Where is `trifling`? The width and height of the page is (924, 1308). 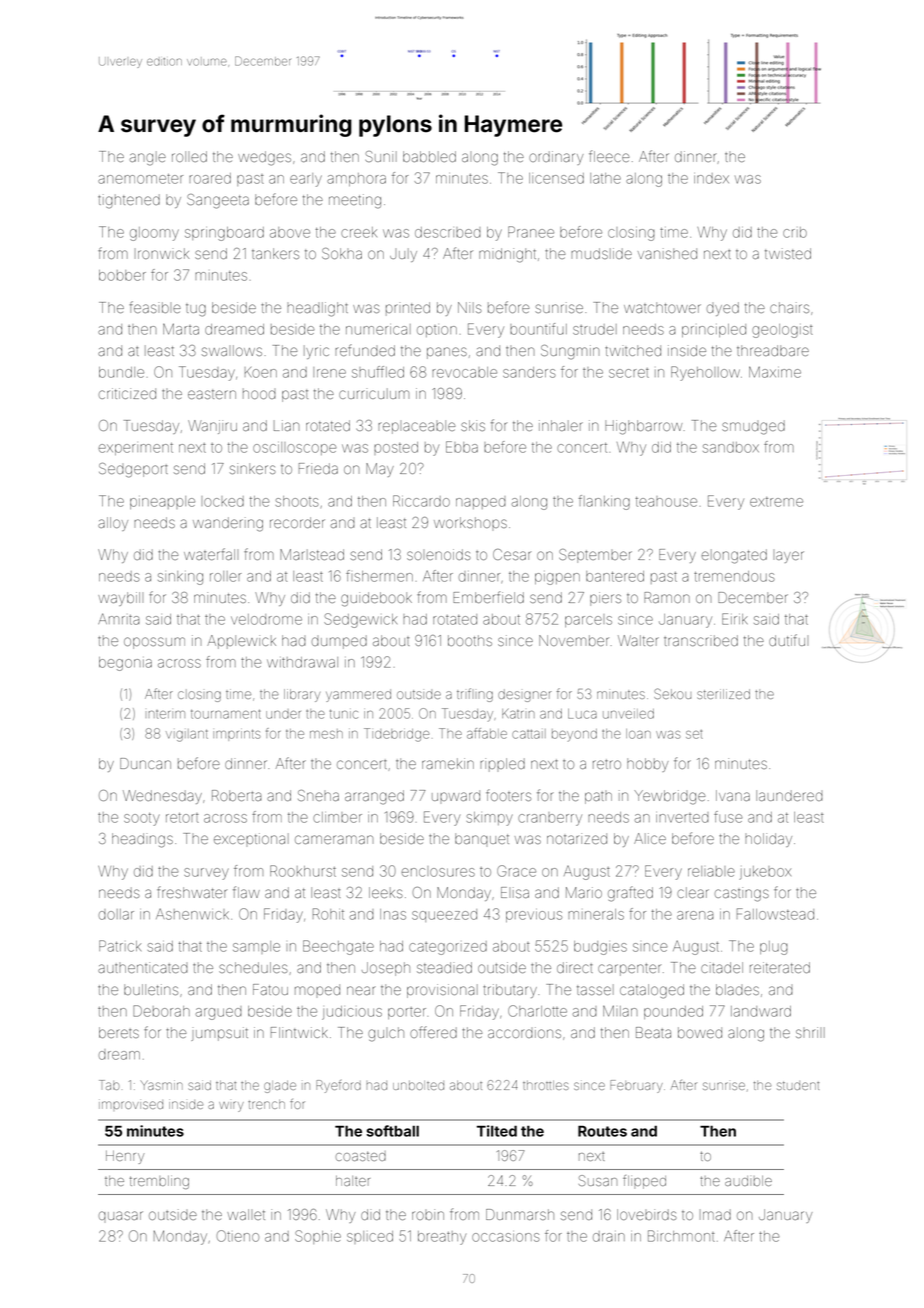
trifling is located at coordinates (475, 695).
